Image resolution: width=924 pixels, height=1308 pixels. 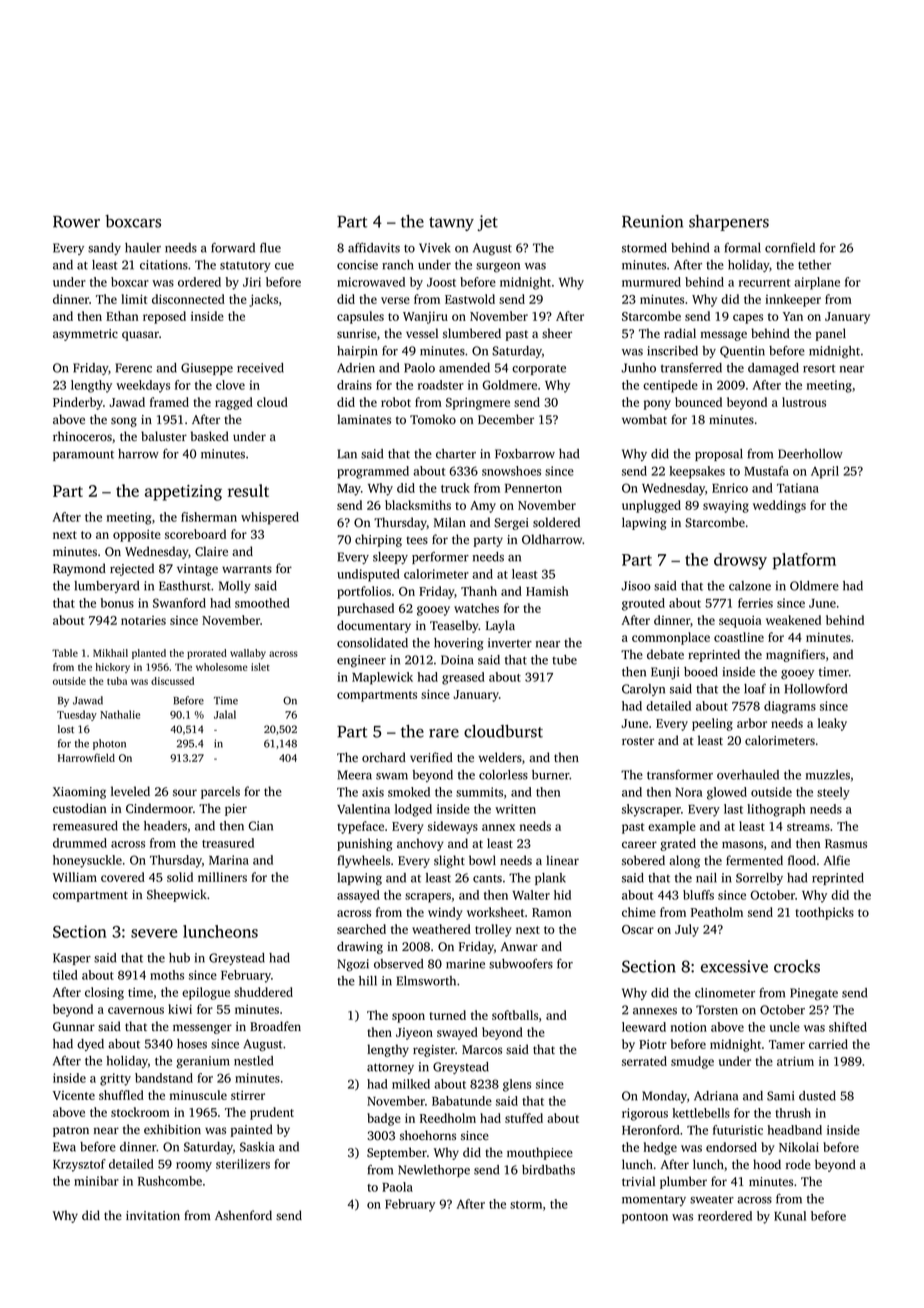 What do you see at coordinates (464, 368) in the screenshot?
I see `amended` at bounding box center [464, 368].
